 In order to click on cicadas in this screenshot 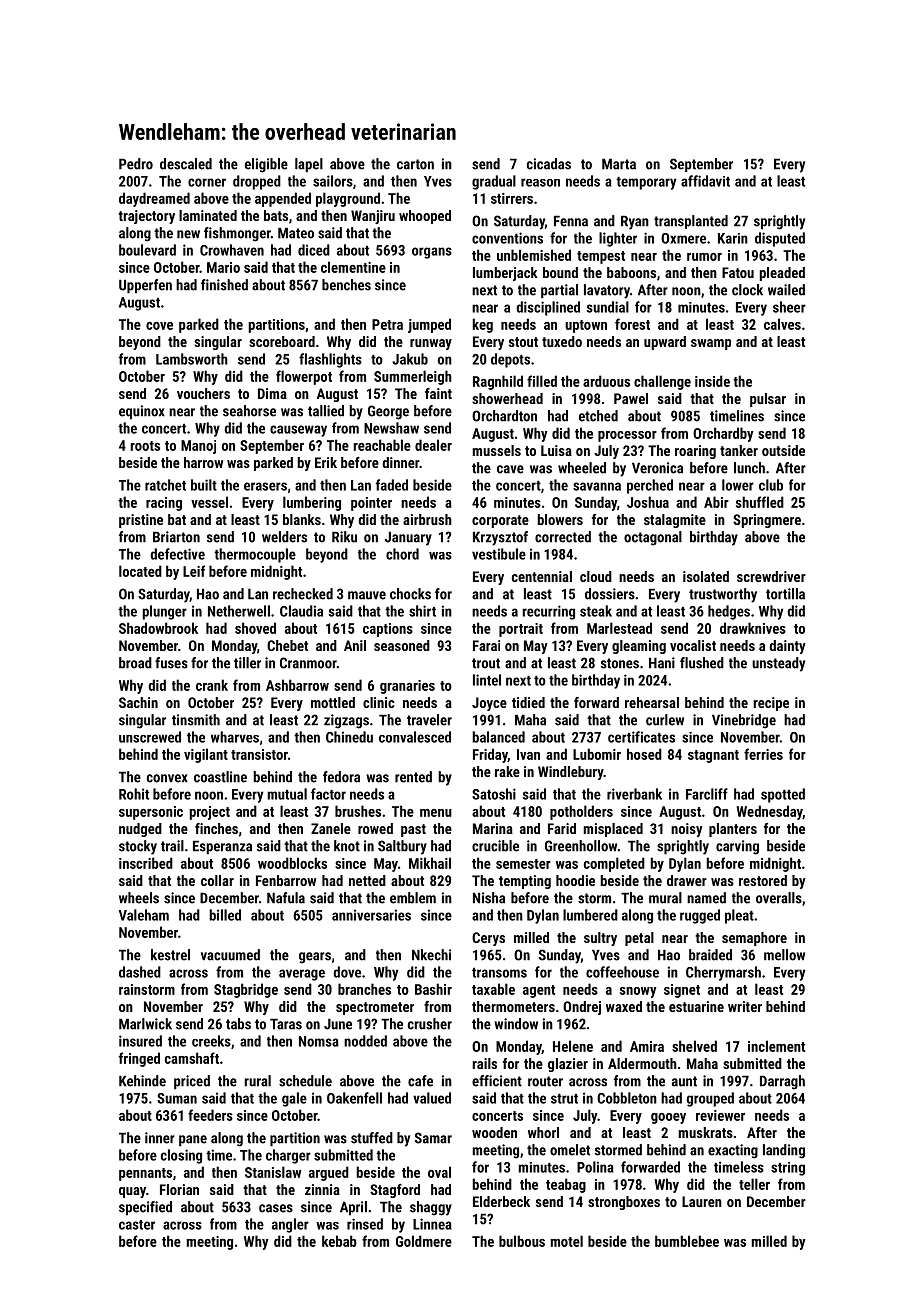, I will do `click(549, 164)`.
